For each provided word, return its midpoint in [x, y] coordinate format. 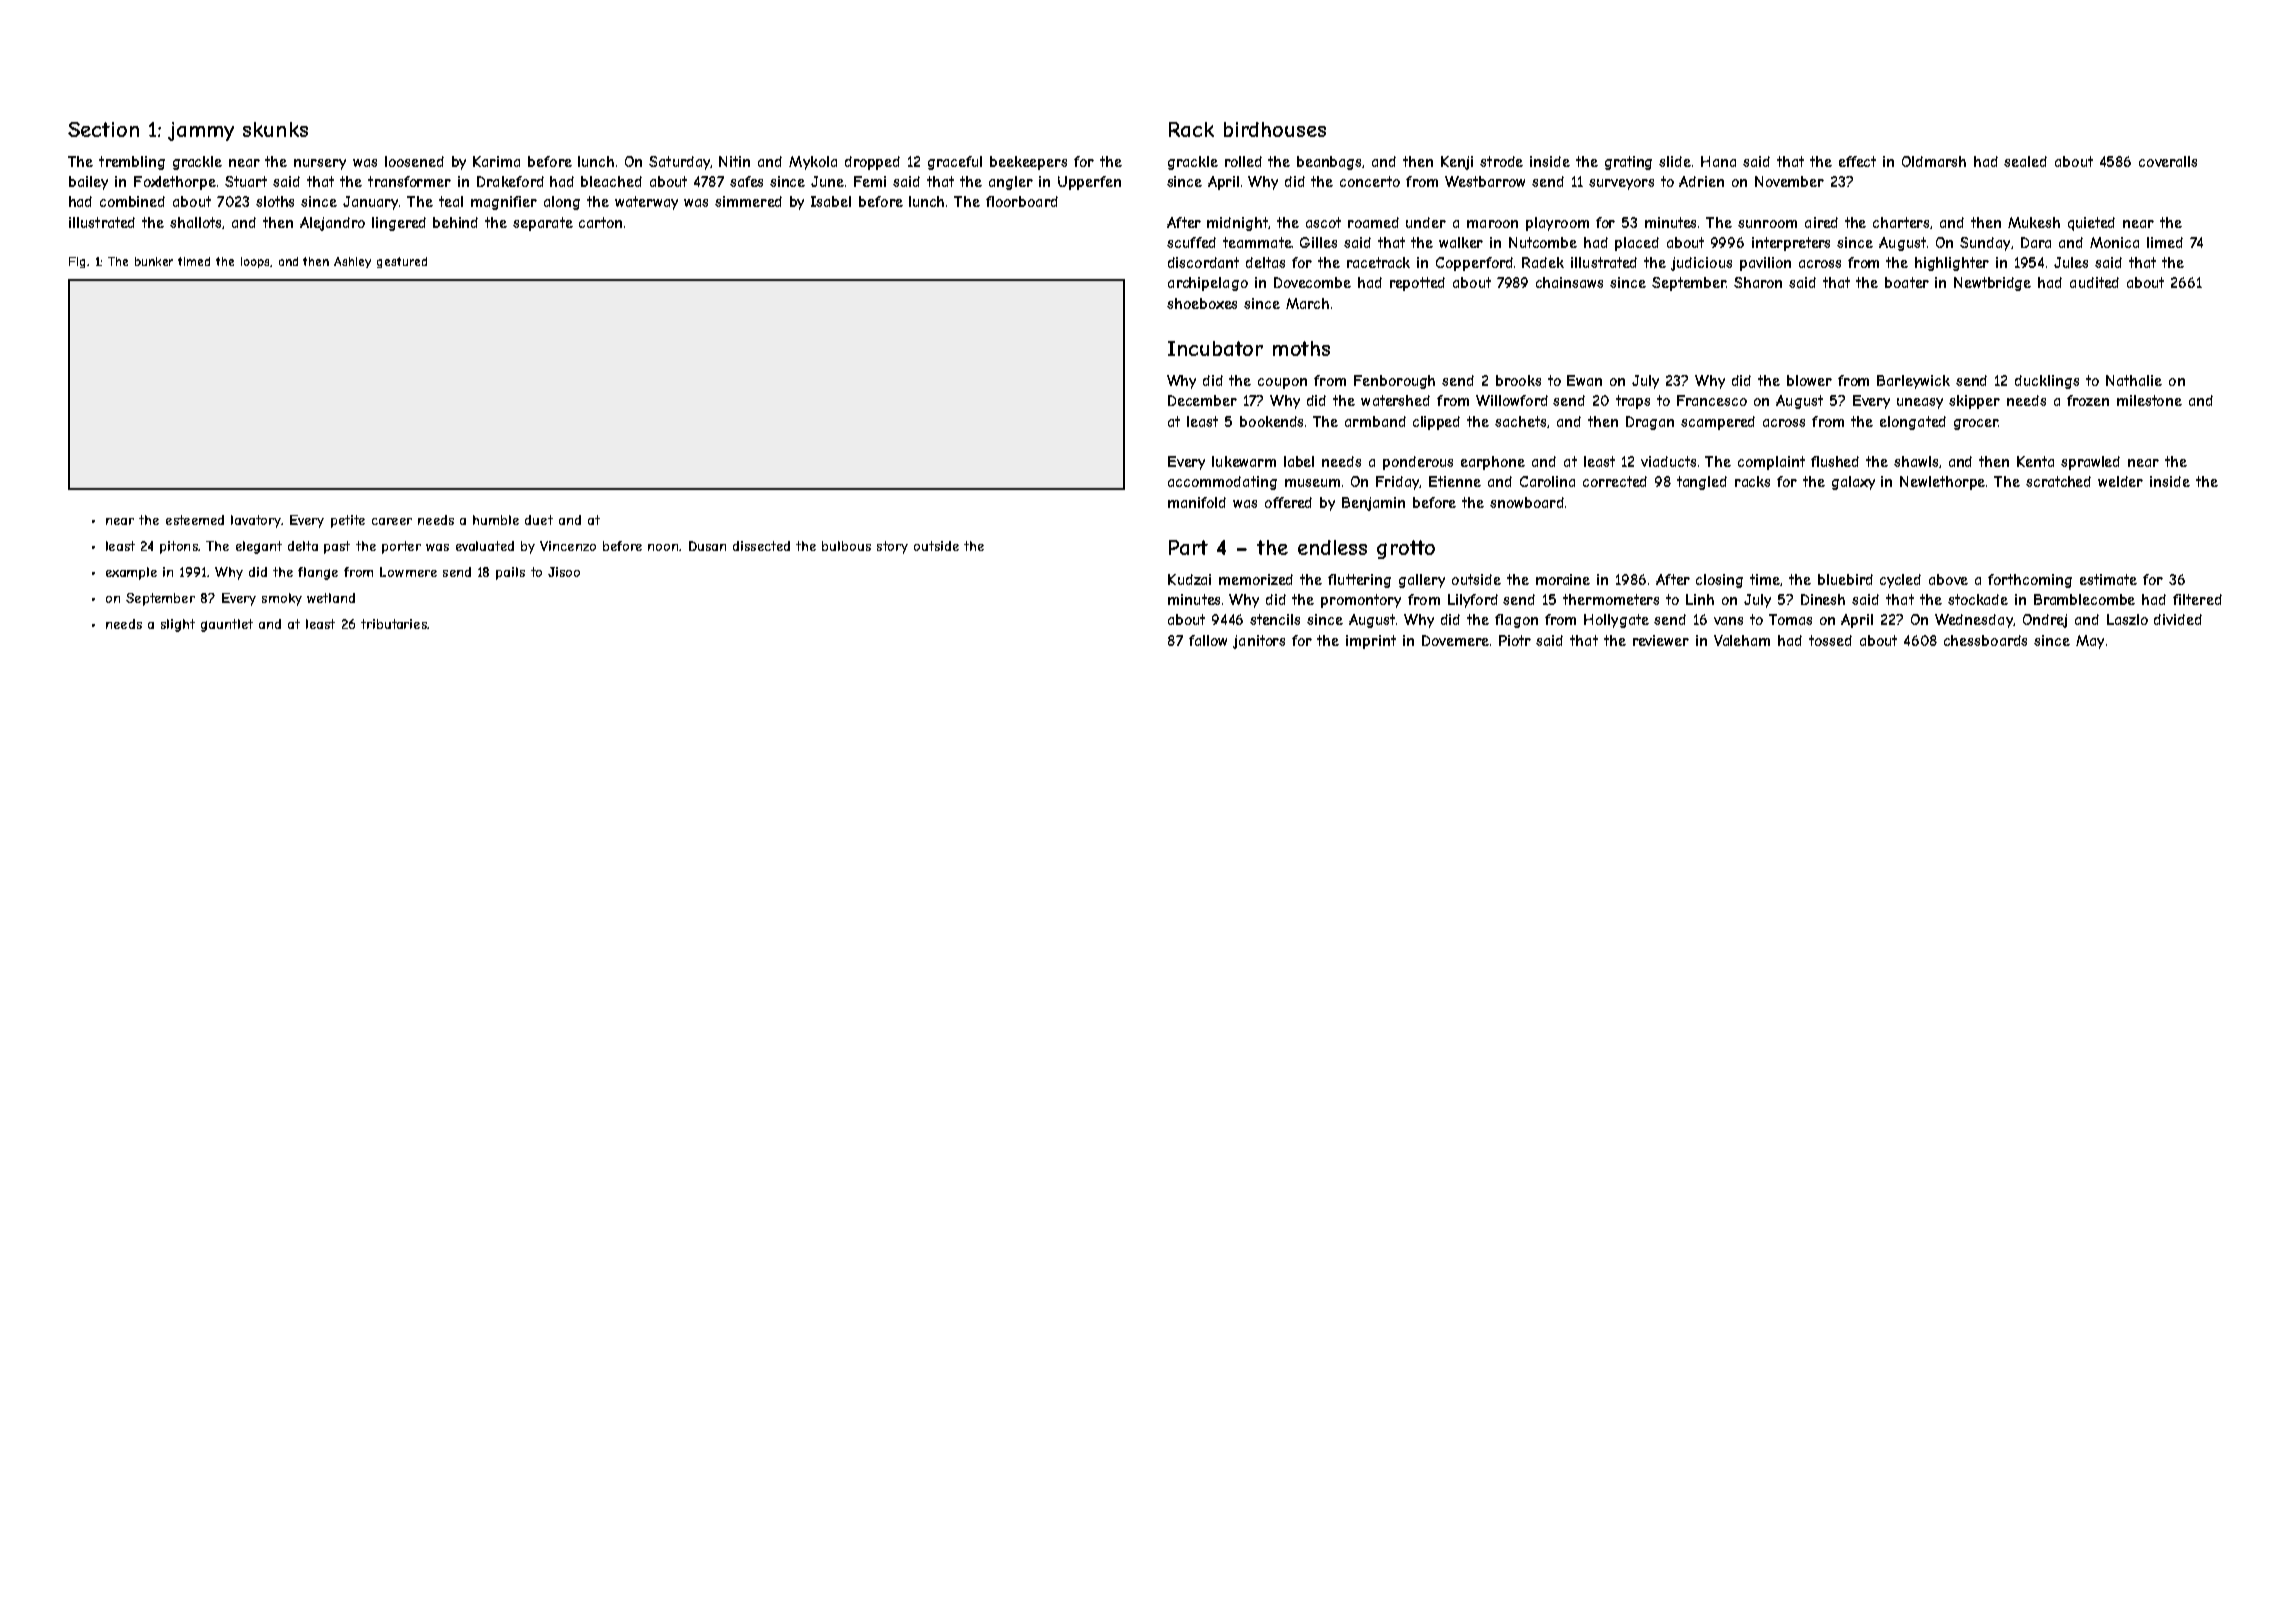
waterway [646, 203]
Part [1188, 547]
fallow [1208, 640]
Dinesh [1823, 599]
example [131, 573]
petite [348, 521]
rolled [1243, 161]
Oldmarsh [1934, 161]
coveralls [2168, 161]
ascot [1323, 222]
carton [600, 222]
